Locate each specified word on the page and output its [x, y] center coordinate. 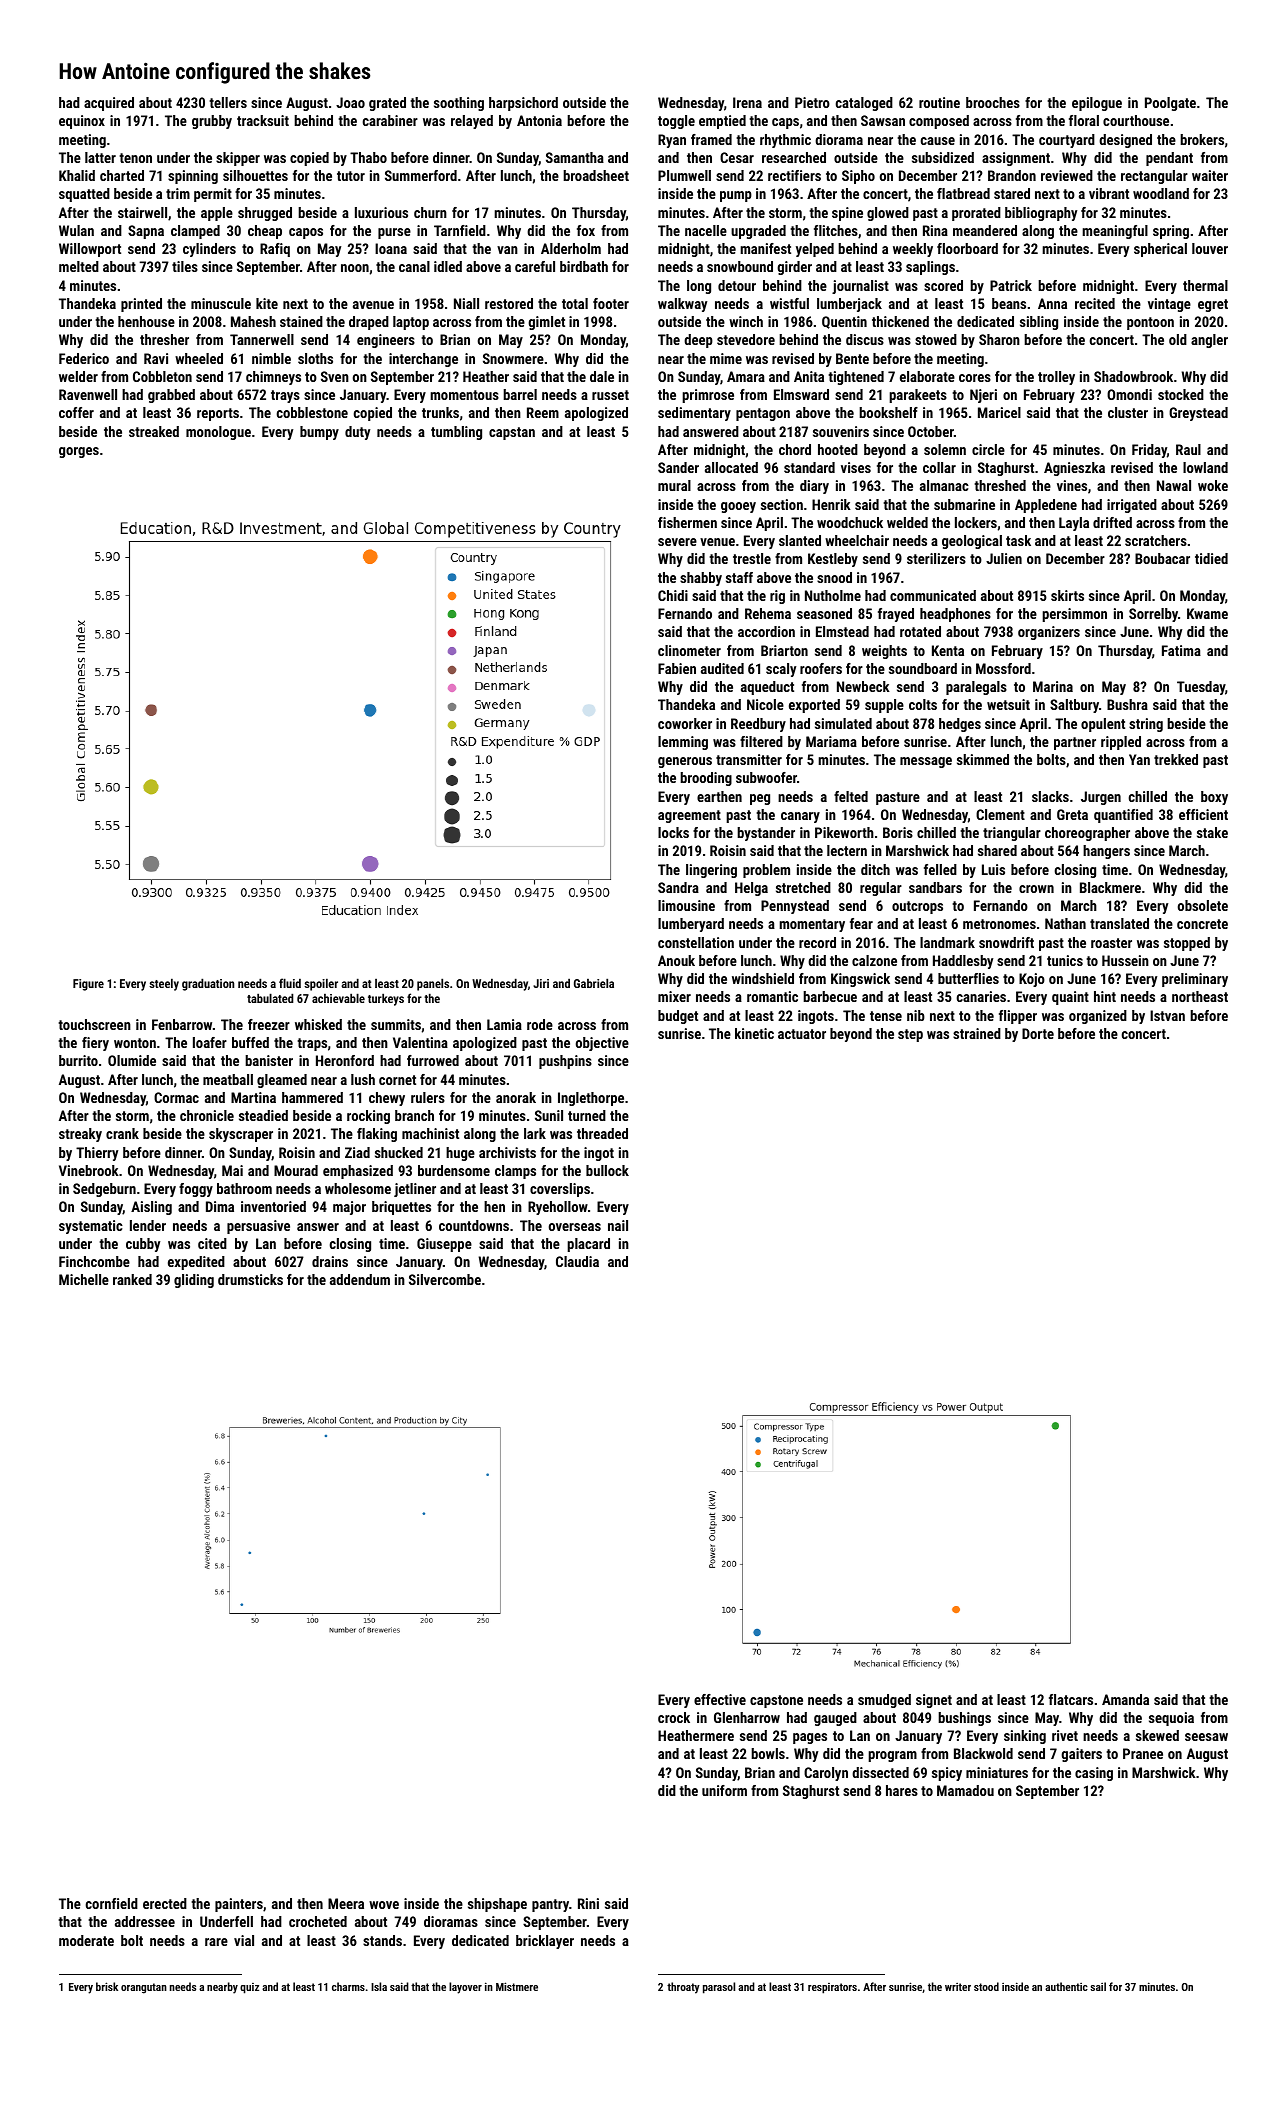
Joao [350, 102]
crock [674, 1717]
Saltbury [1074, 706]
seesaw [1206, 1737]
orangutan [144, 1988]
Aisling [151, 1208]
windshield [763, 978]
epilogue [1097, 104]
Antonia [539, 120]
